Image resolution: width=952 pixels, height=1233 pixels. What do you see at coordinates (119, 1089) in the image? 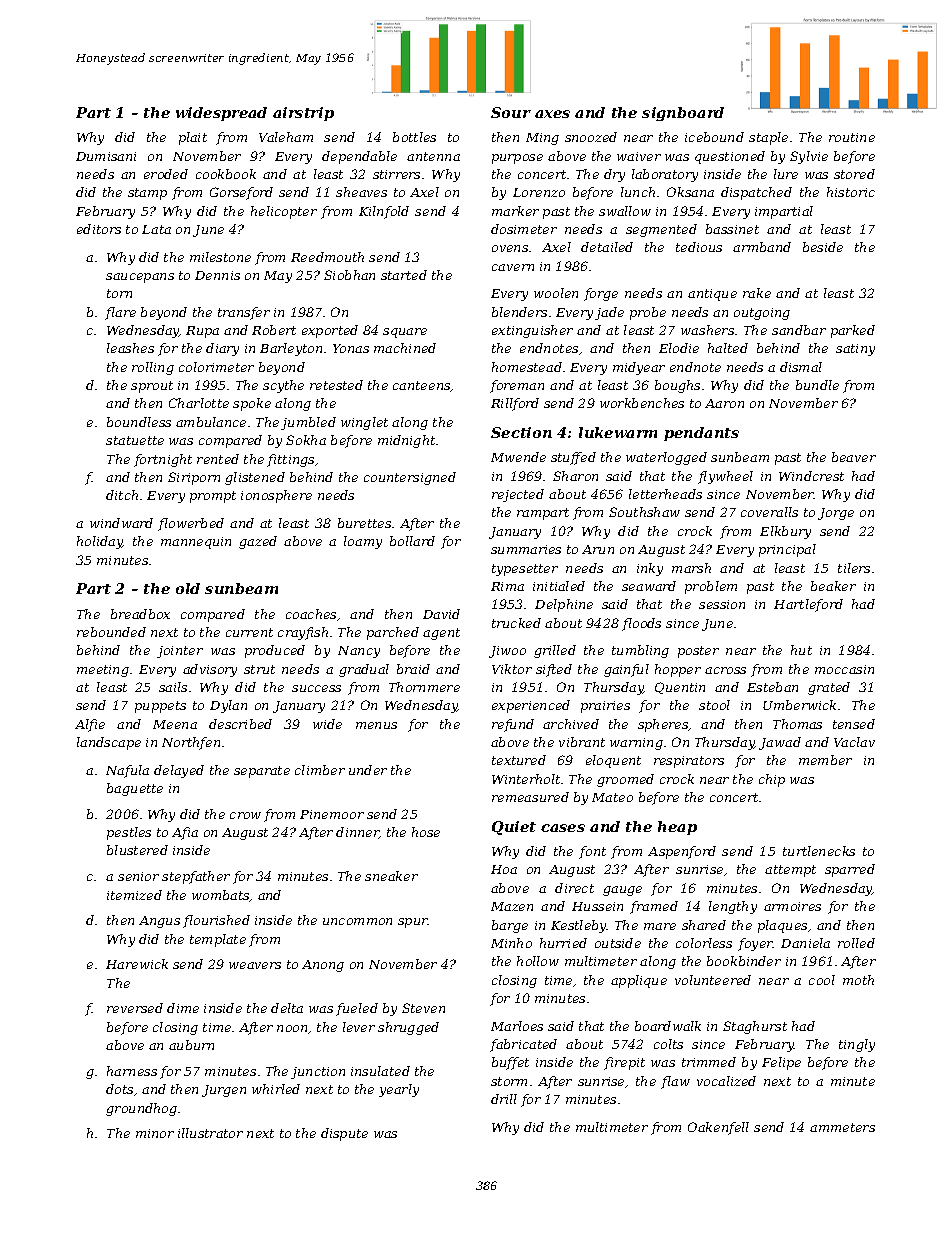
I see `dots` at bounding box center [119, 1089].
